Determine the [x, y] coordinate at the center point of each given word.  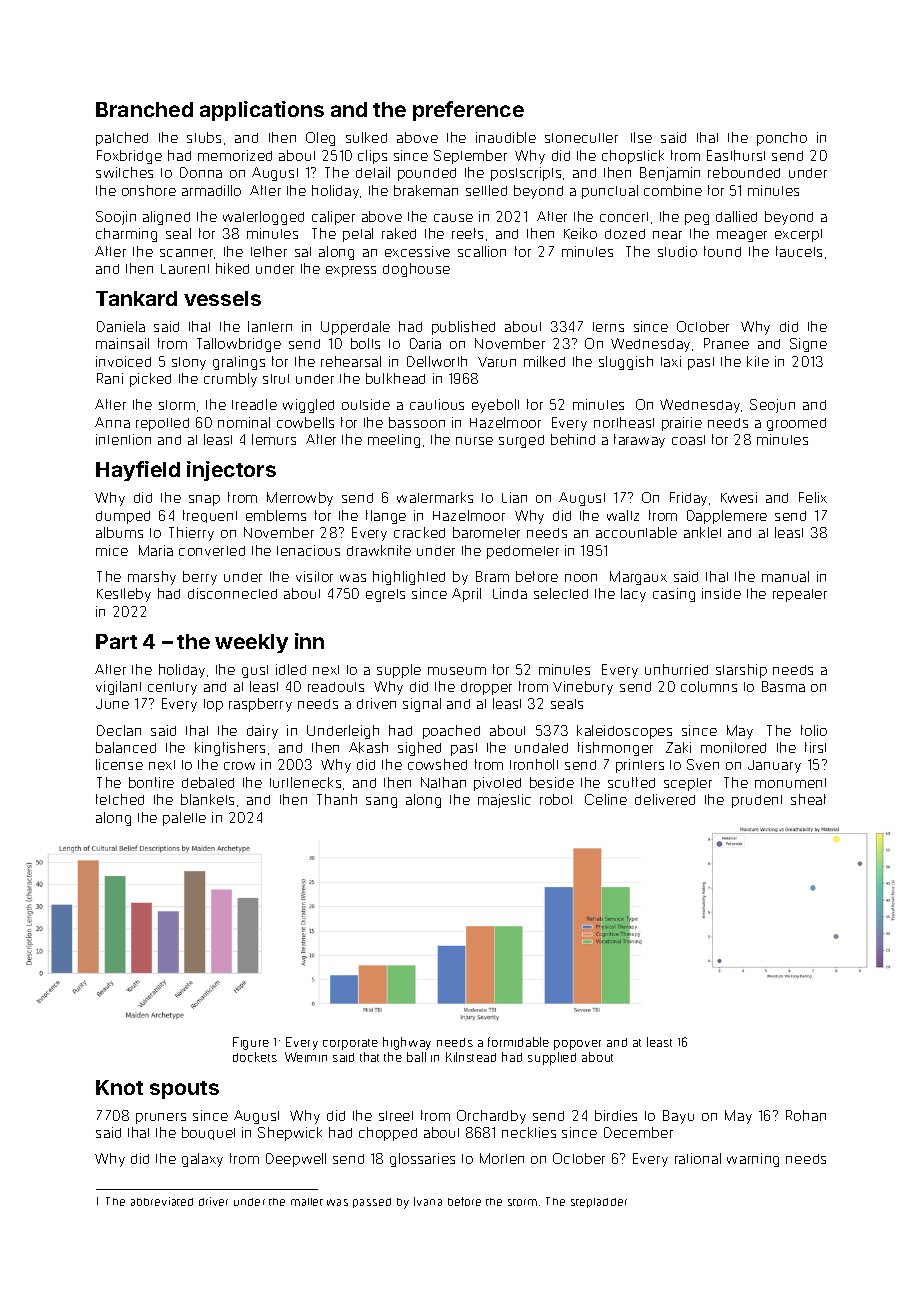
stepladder [599, 1203]
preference [468, 111]
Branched [144, 109]
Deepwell [296, 1160]
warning [753, 1160]
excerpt [798, 235]
